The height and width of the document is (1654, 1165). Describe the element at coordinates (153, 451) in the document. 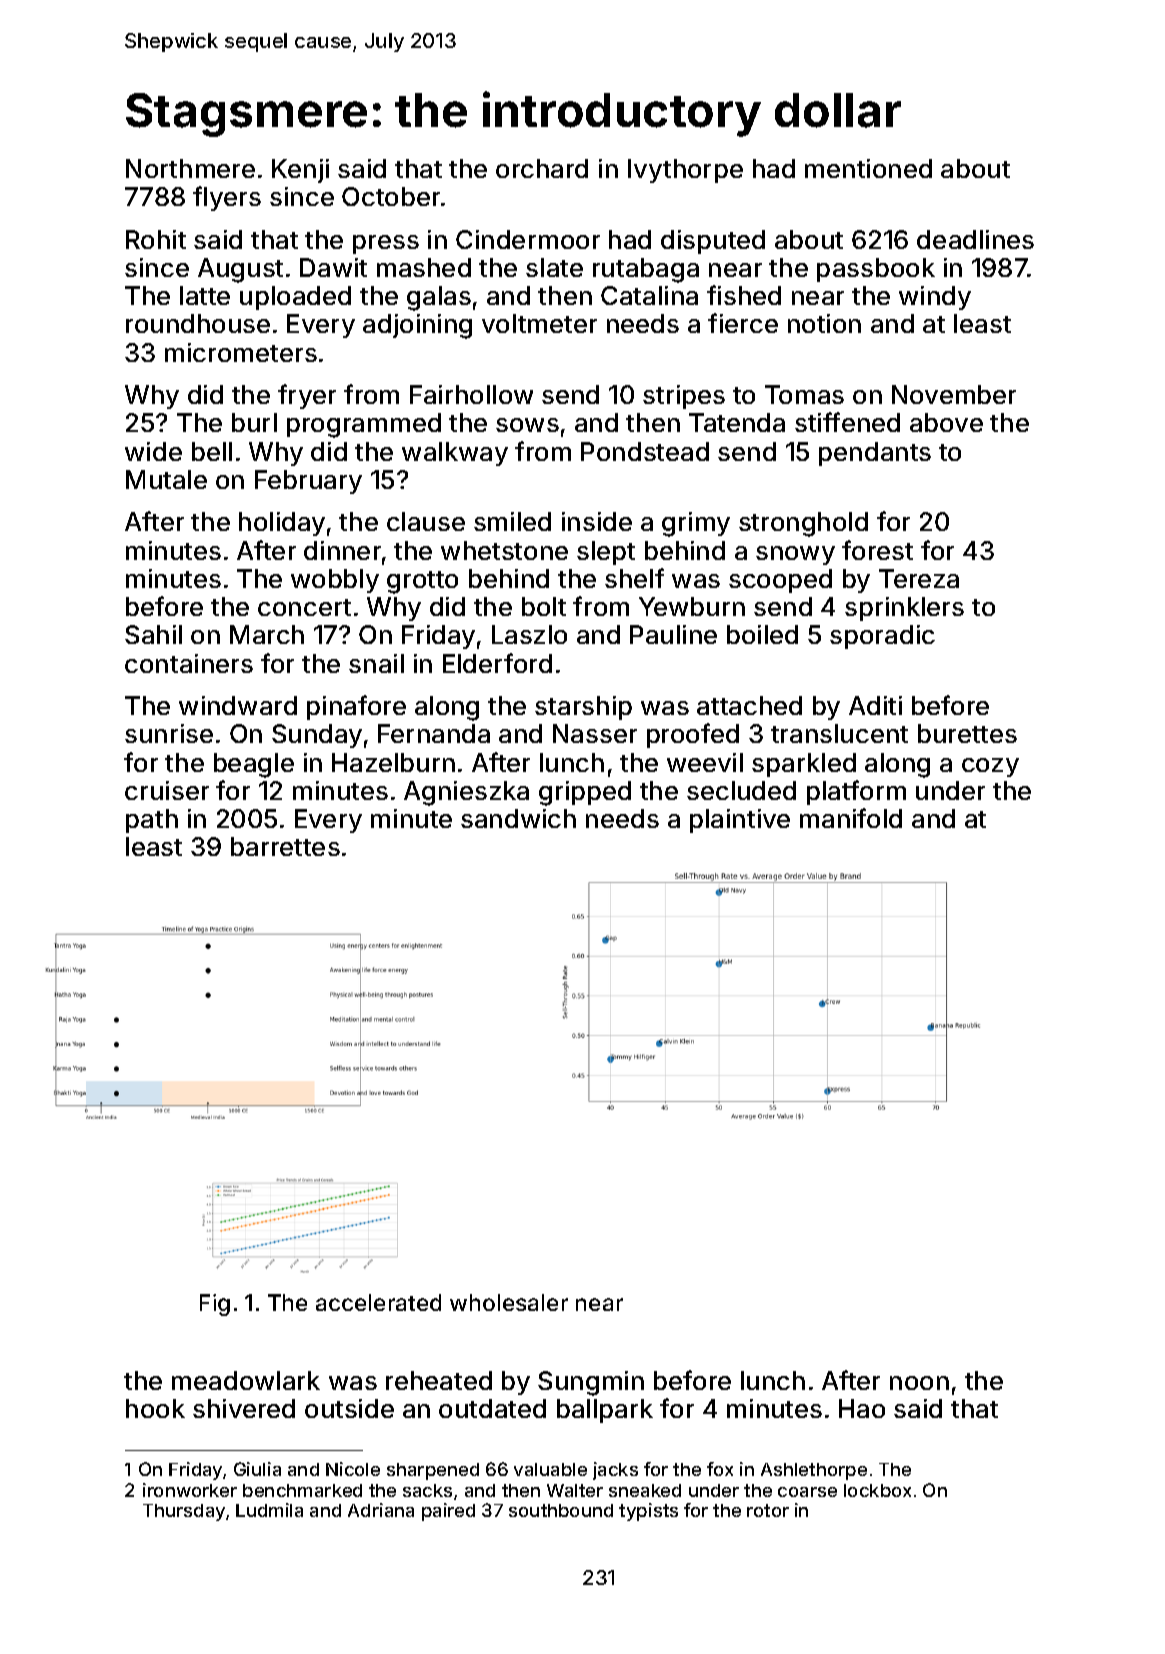

I see `wide` at that location.
